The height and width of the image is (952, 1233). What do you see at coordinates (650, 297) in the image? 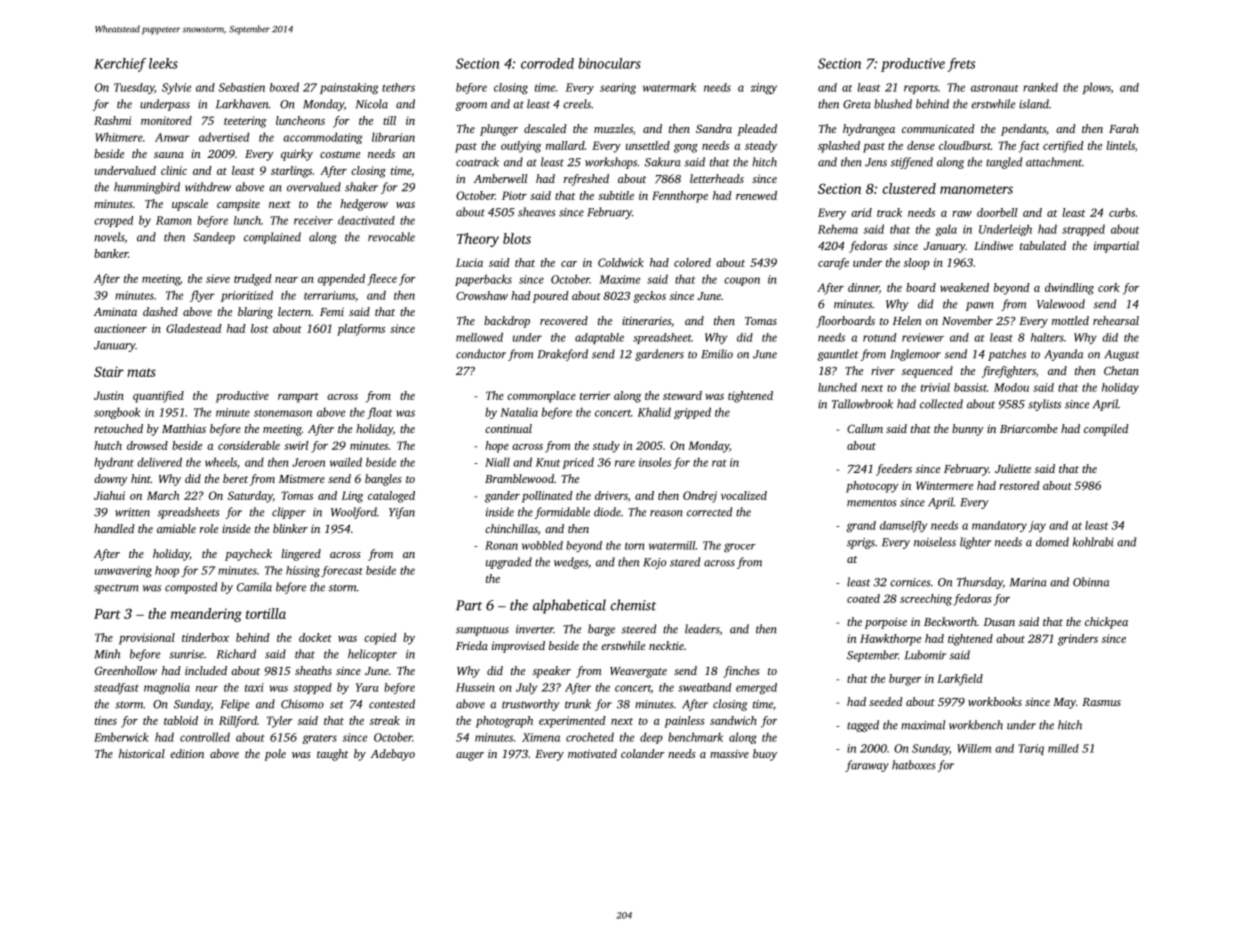
I see `geckos` at bounding box center [650, 297].
